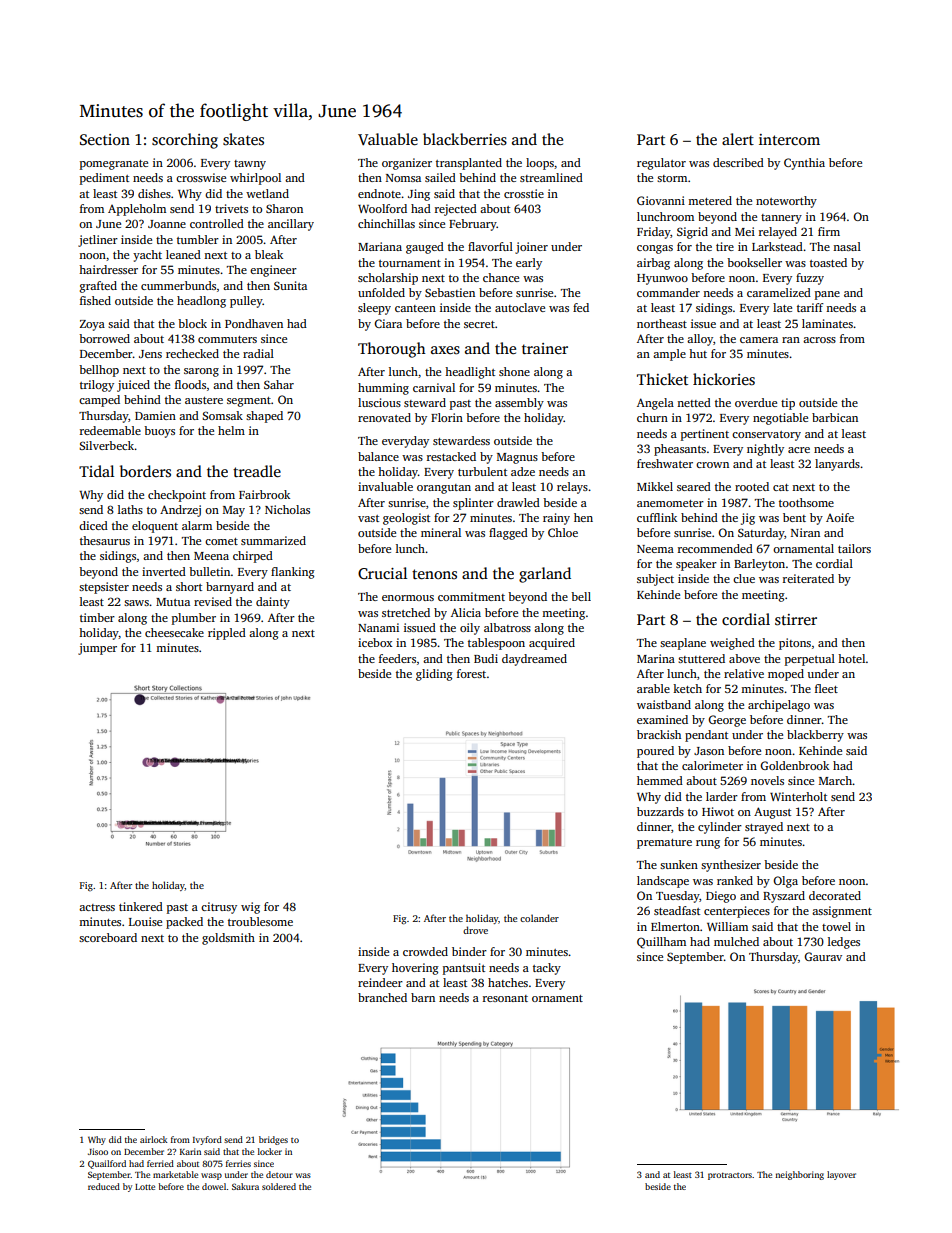 This image has width=952, height=1233. Describe the element at coordinates (465, 139) in the image. I see `blackberries` at that location.
